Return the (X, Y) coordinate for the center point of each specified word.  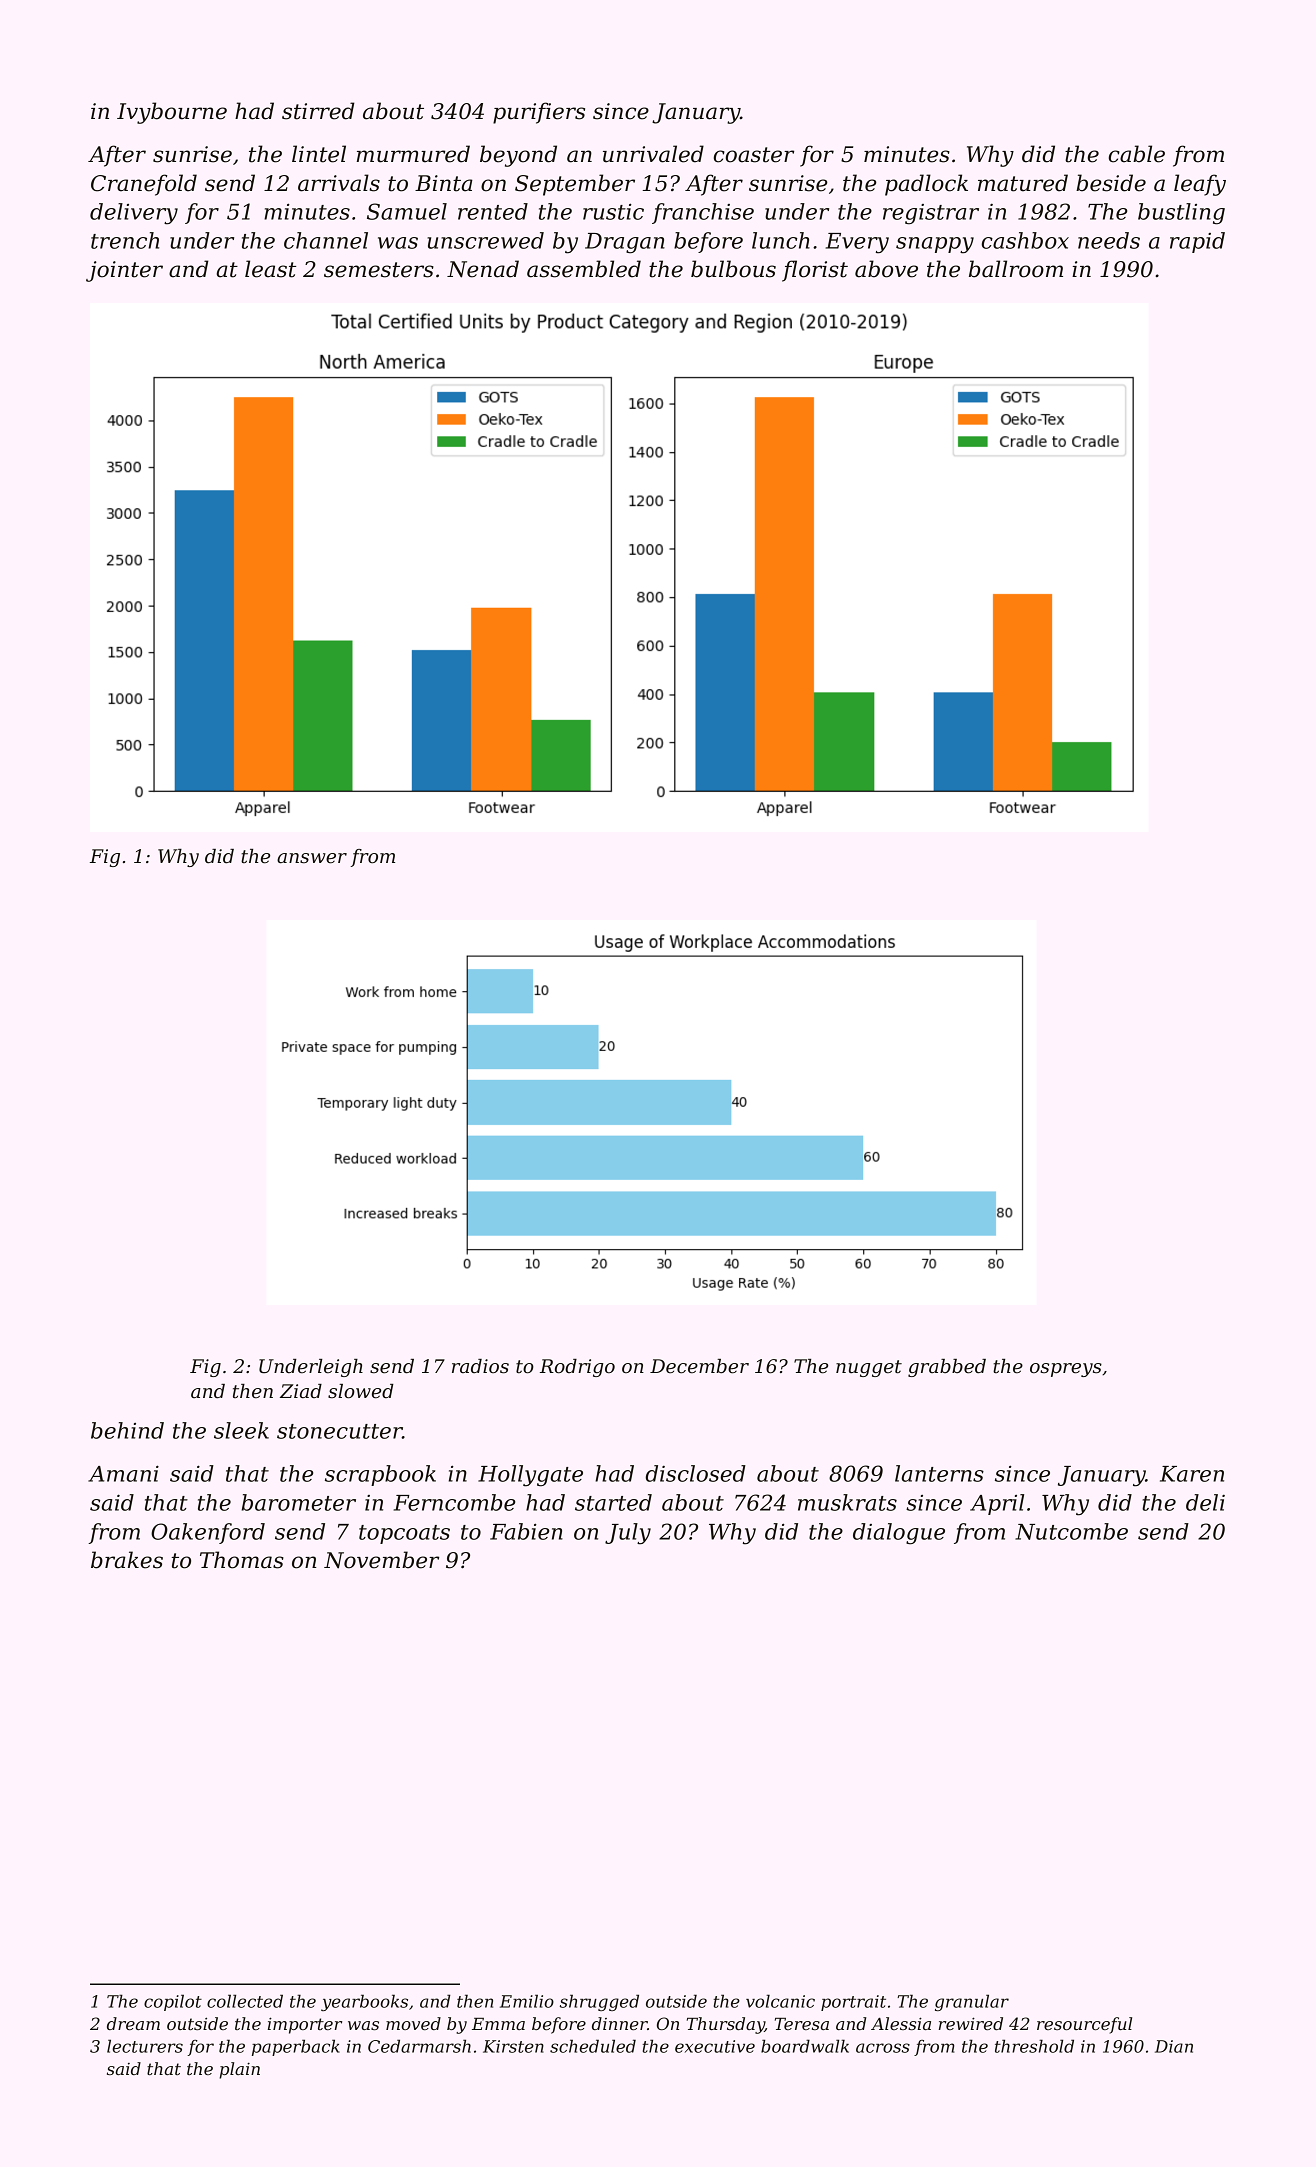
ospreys (1066, 1370)
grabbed (947, 1368)
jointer (124, 271)
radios (480, 1366)
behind (127, 1430)
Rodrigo (577, 1368)
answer (312, 858)
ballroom (1016, 269)
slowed (361, 1391)
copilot (173, 2002)
